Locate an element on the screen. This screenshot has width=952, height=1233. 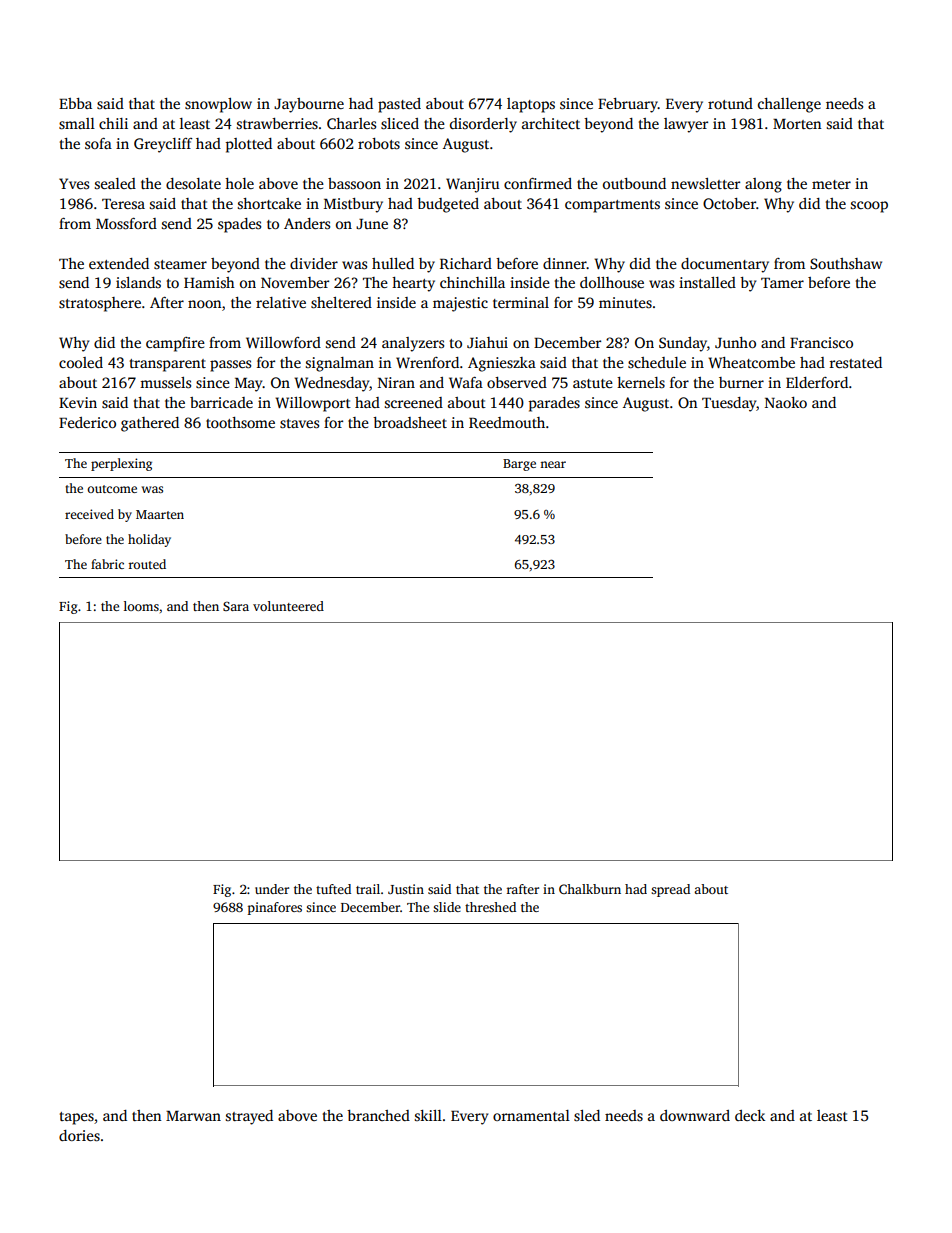
ornamental is located at coordinates (531, 1115).
